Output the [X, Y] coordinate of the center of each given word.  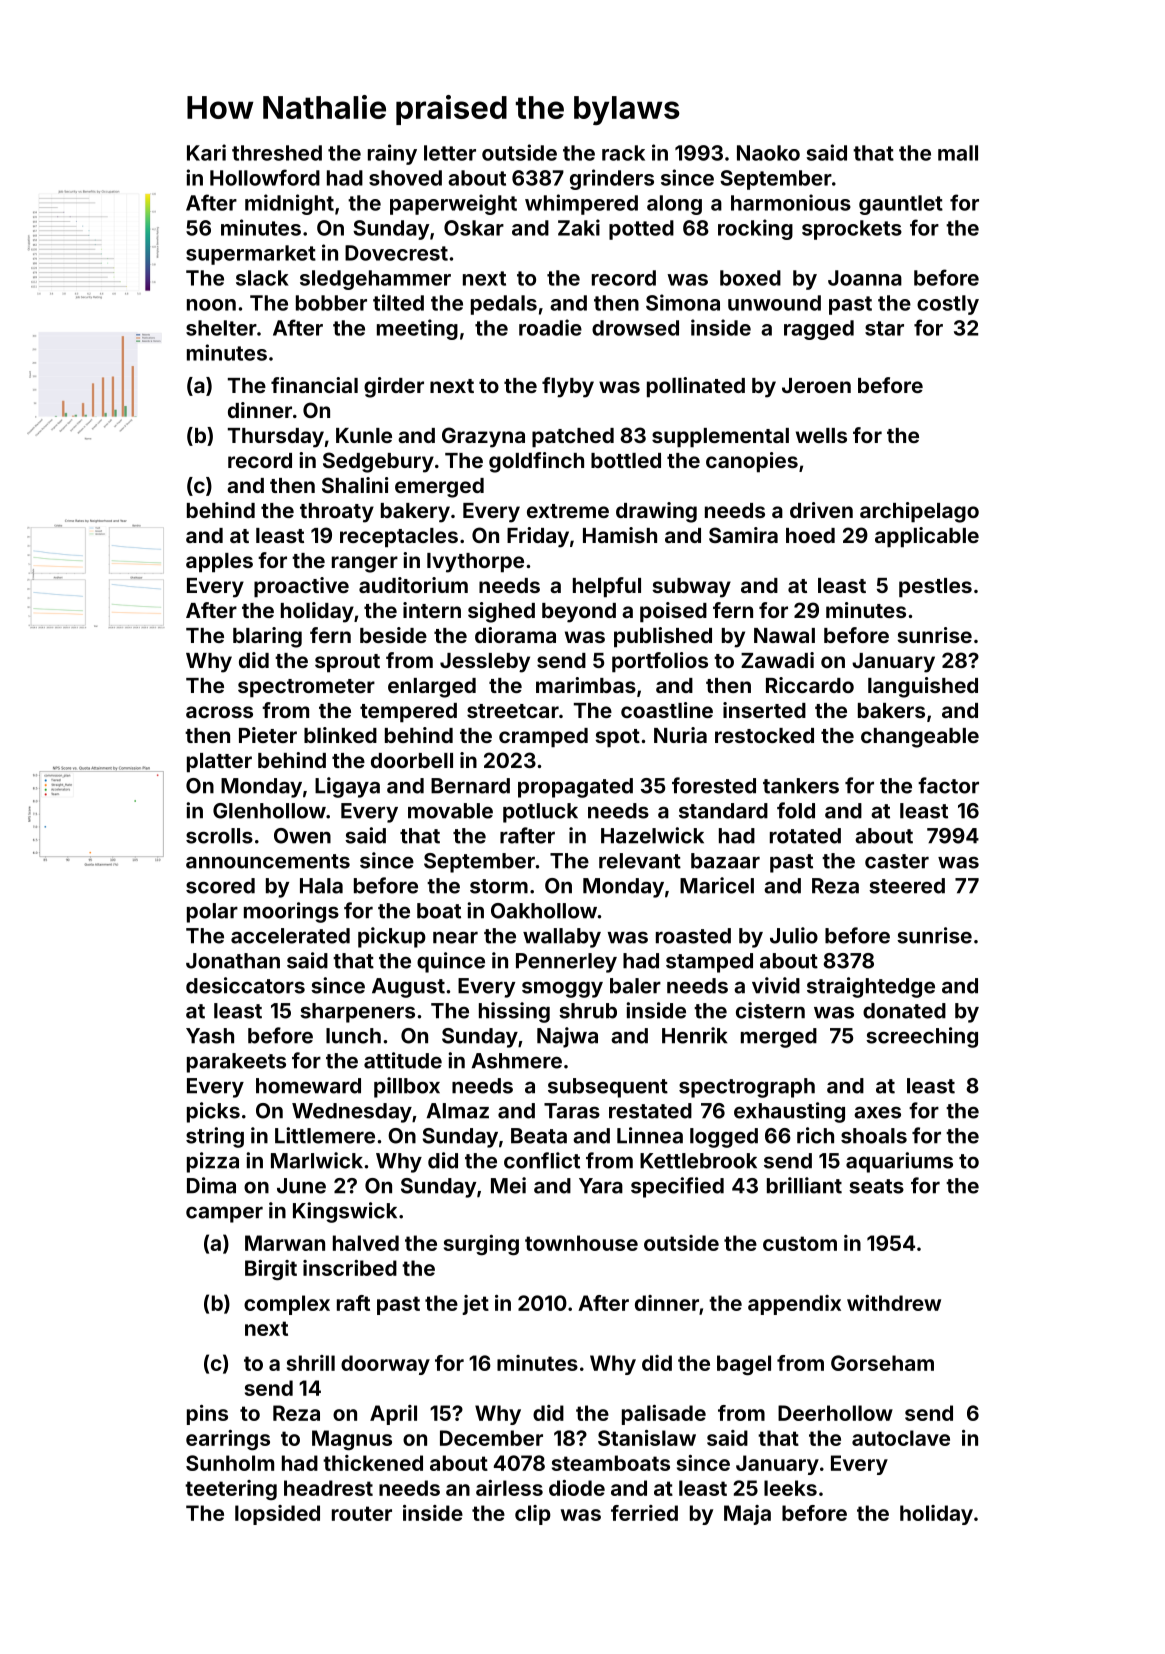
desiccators [245, 985]
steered [907, 886]
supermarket [251, 255]
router [362, 1513]
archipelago [919, 512]
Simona [683, 302]
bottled [626, 460]
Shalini [355, 485]
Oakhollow [544, 911]
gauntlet [901, 205]
